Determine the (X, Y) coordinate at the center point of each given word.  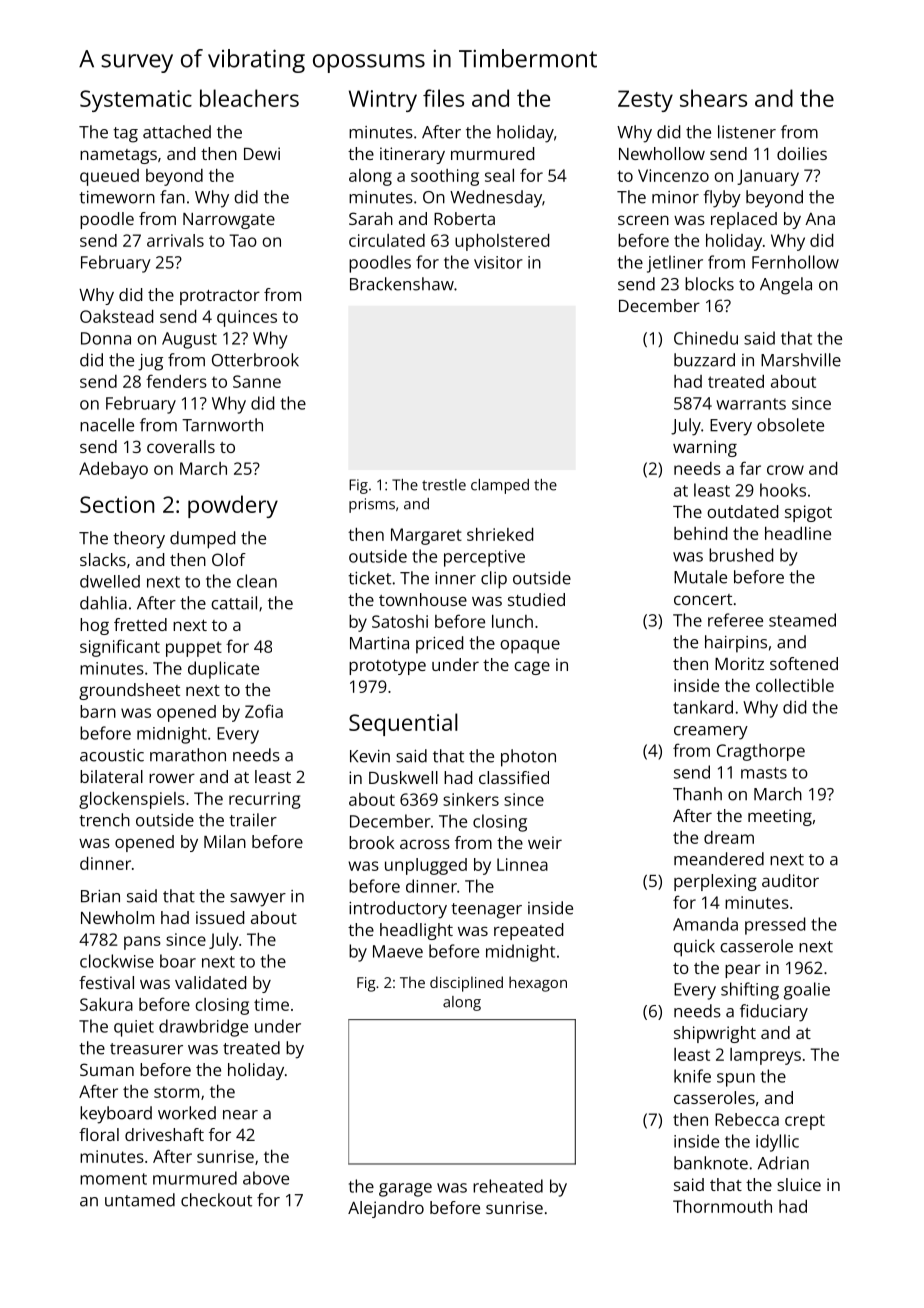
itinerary (412, 155)
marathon (188, 755)
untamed (140, 1200)
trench (104, 820)
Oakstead (116, 316)
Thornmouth (722, 1206)
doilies (802, 153)
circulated (387, 240)
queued (109, 177)
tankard (703, 707)
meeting (780, 817)
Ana (820, 219)
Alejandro (386, 1209)
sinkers (471, 799)
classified (514, 777)
